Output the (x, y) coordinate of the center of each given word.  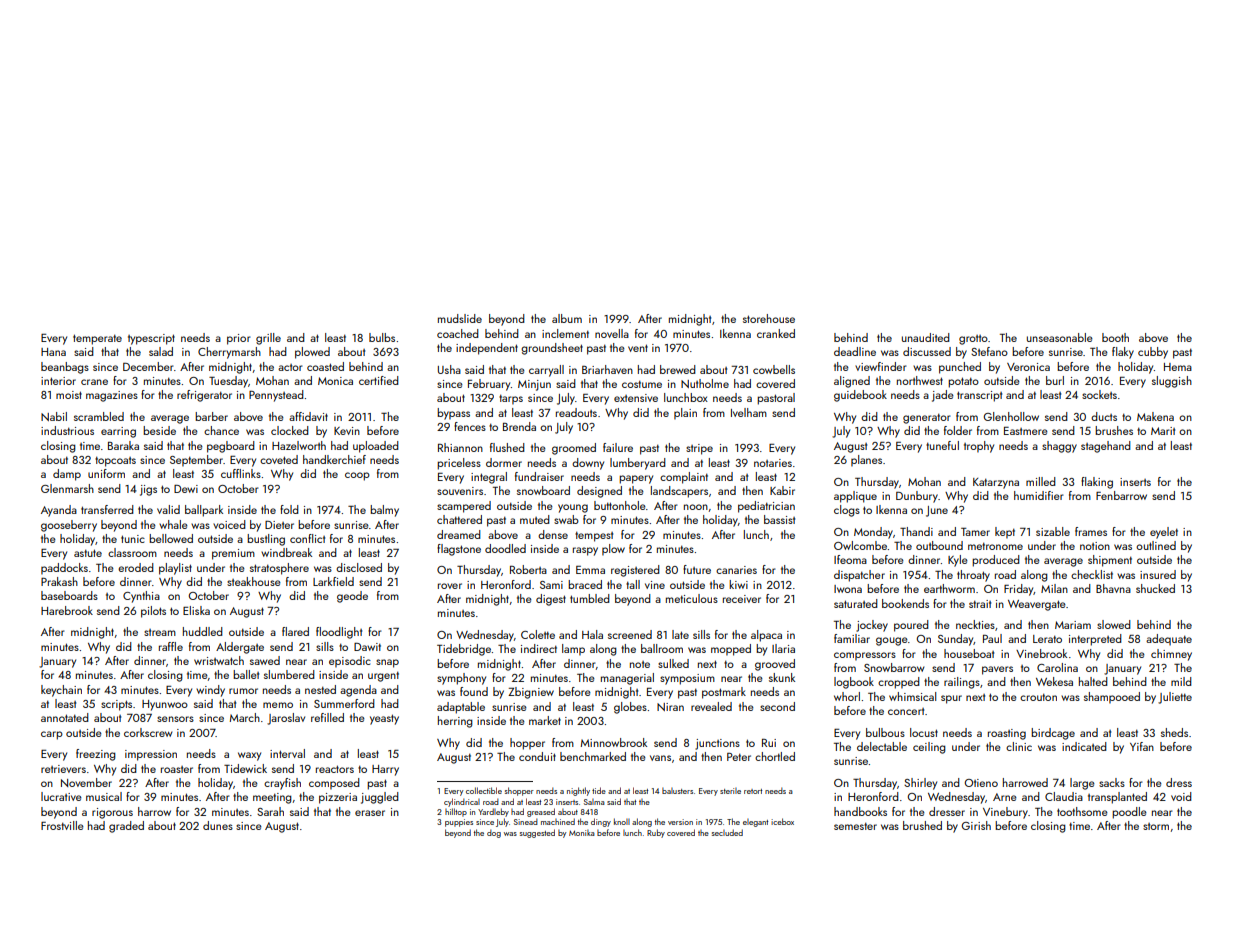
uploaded (376, 447)
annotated (65, 717)
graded (126, 827)
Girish (976, 825)
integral (489, 478)
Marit (1163, 431)
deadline (855, 351)
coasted (325, 366)
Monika (582, 833)
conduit (537, 756)
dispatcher (859, 576)
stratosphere (279, 569)
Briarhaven (607, 369)
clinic (1019, 746)
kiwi (738, 584)
